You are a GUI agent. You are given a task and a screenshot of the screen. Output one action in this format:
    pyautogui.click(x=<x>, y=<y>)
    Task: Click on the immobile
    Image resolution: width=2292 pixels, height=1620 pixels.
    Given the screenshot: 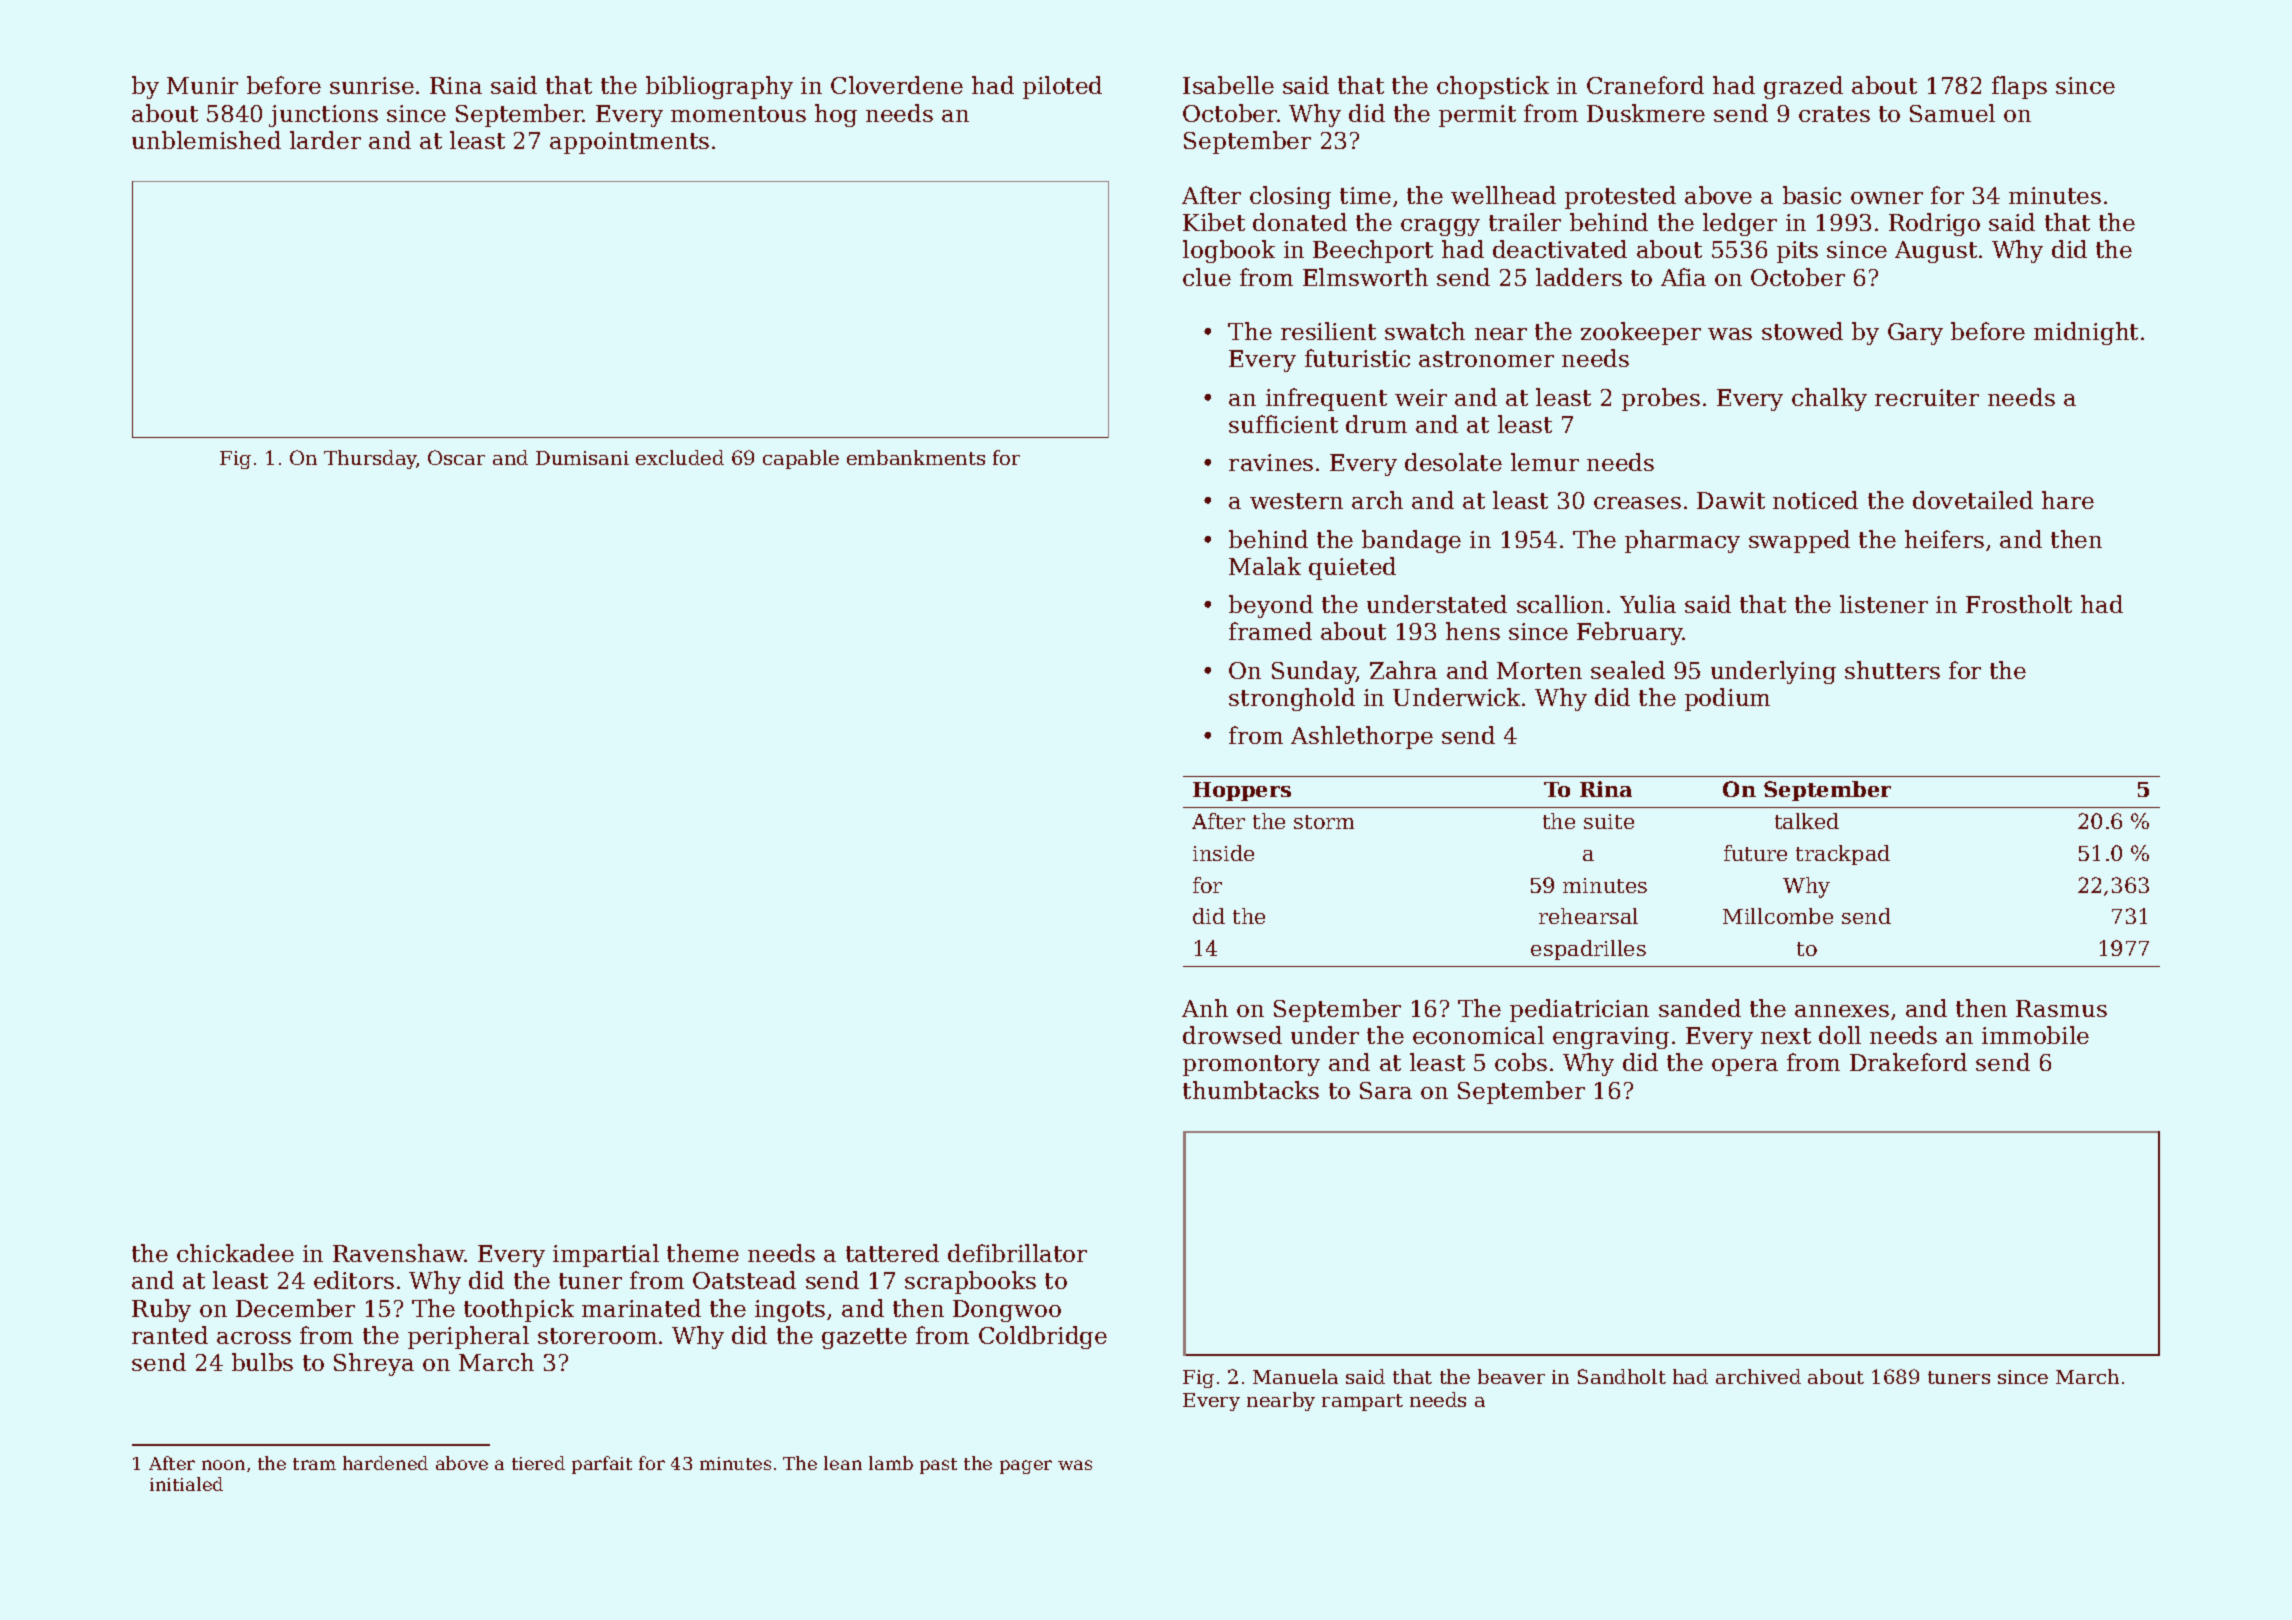 What is the action you would take?
    pyautogui.click(x=2035, y=1035)
